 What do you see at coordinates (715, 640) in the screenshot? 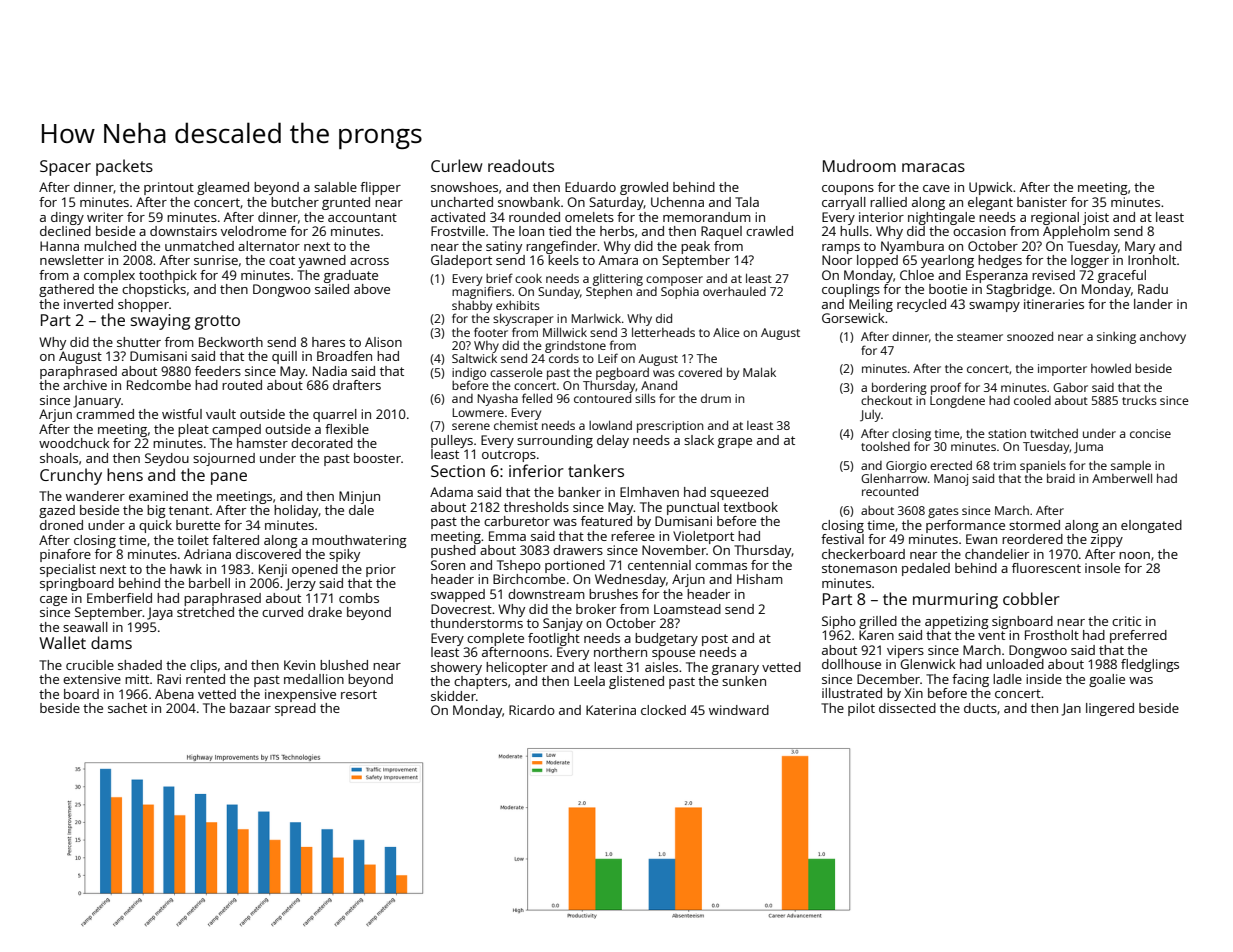
I see `post` at bounding box center [715, 640].
